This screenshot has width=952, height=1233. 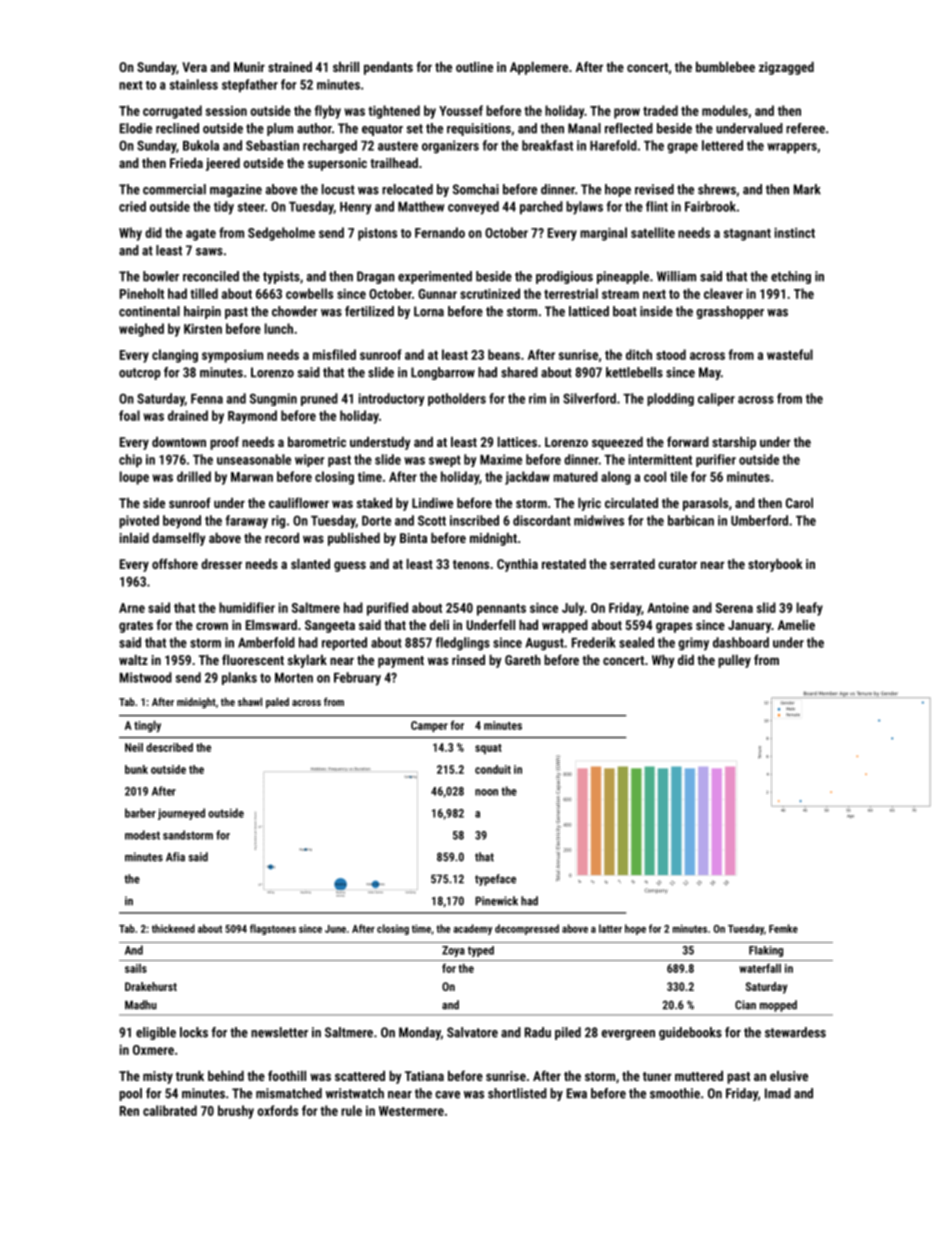 I want to click on conduit, so click(x=493, y=769).
